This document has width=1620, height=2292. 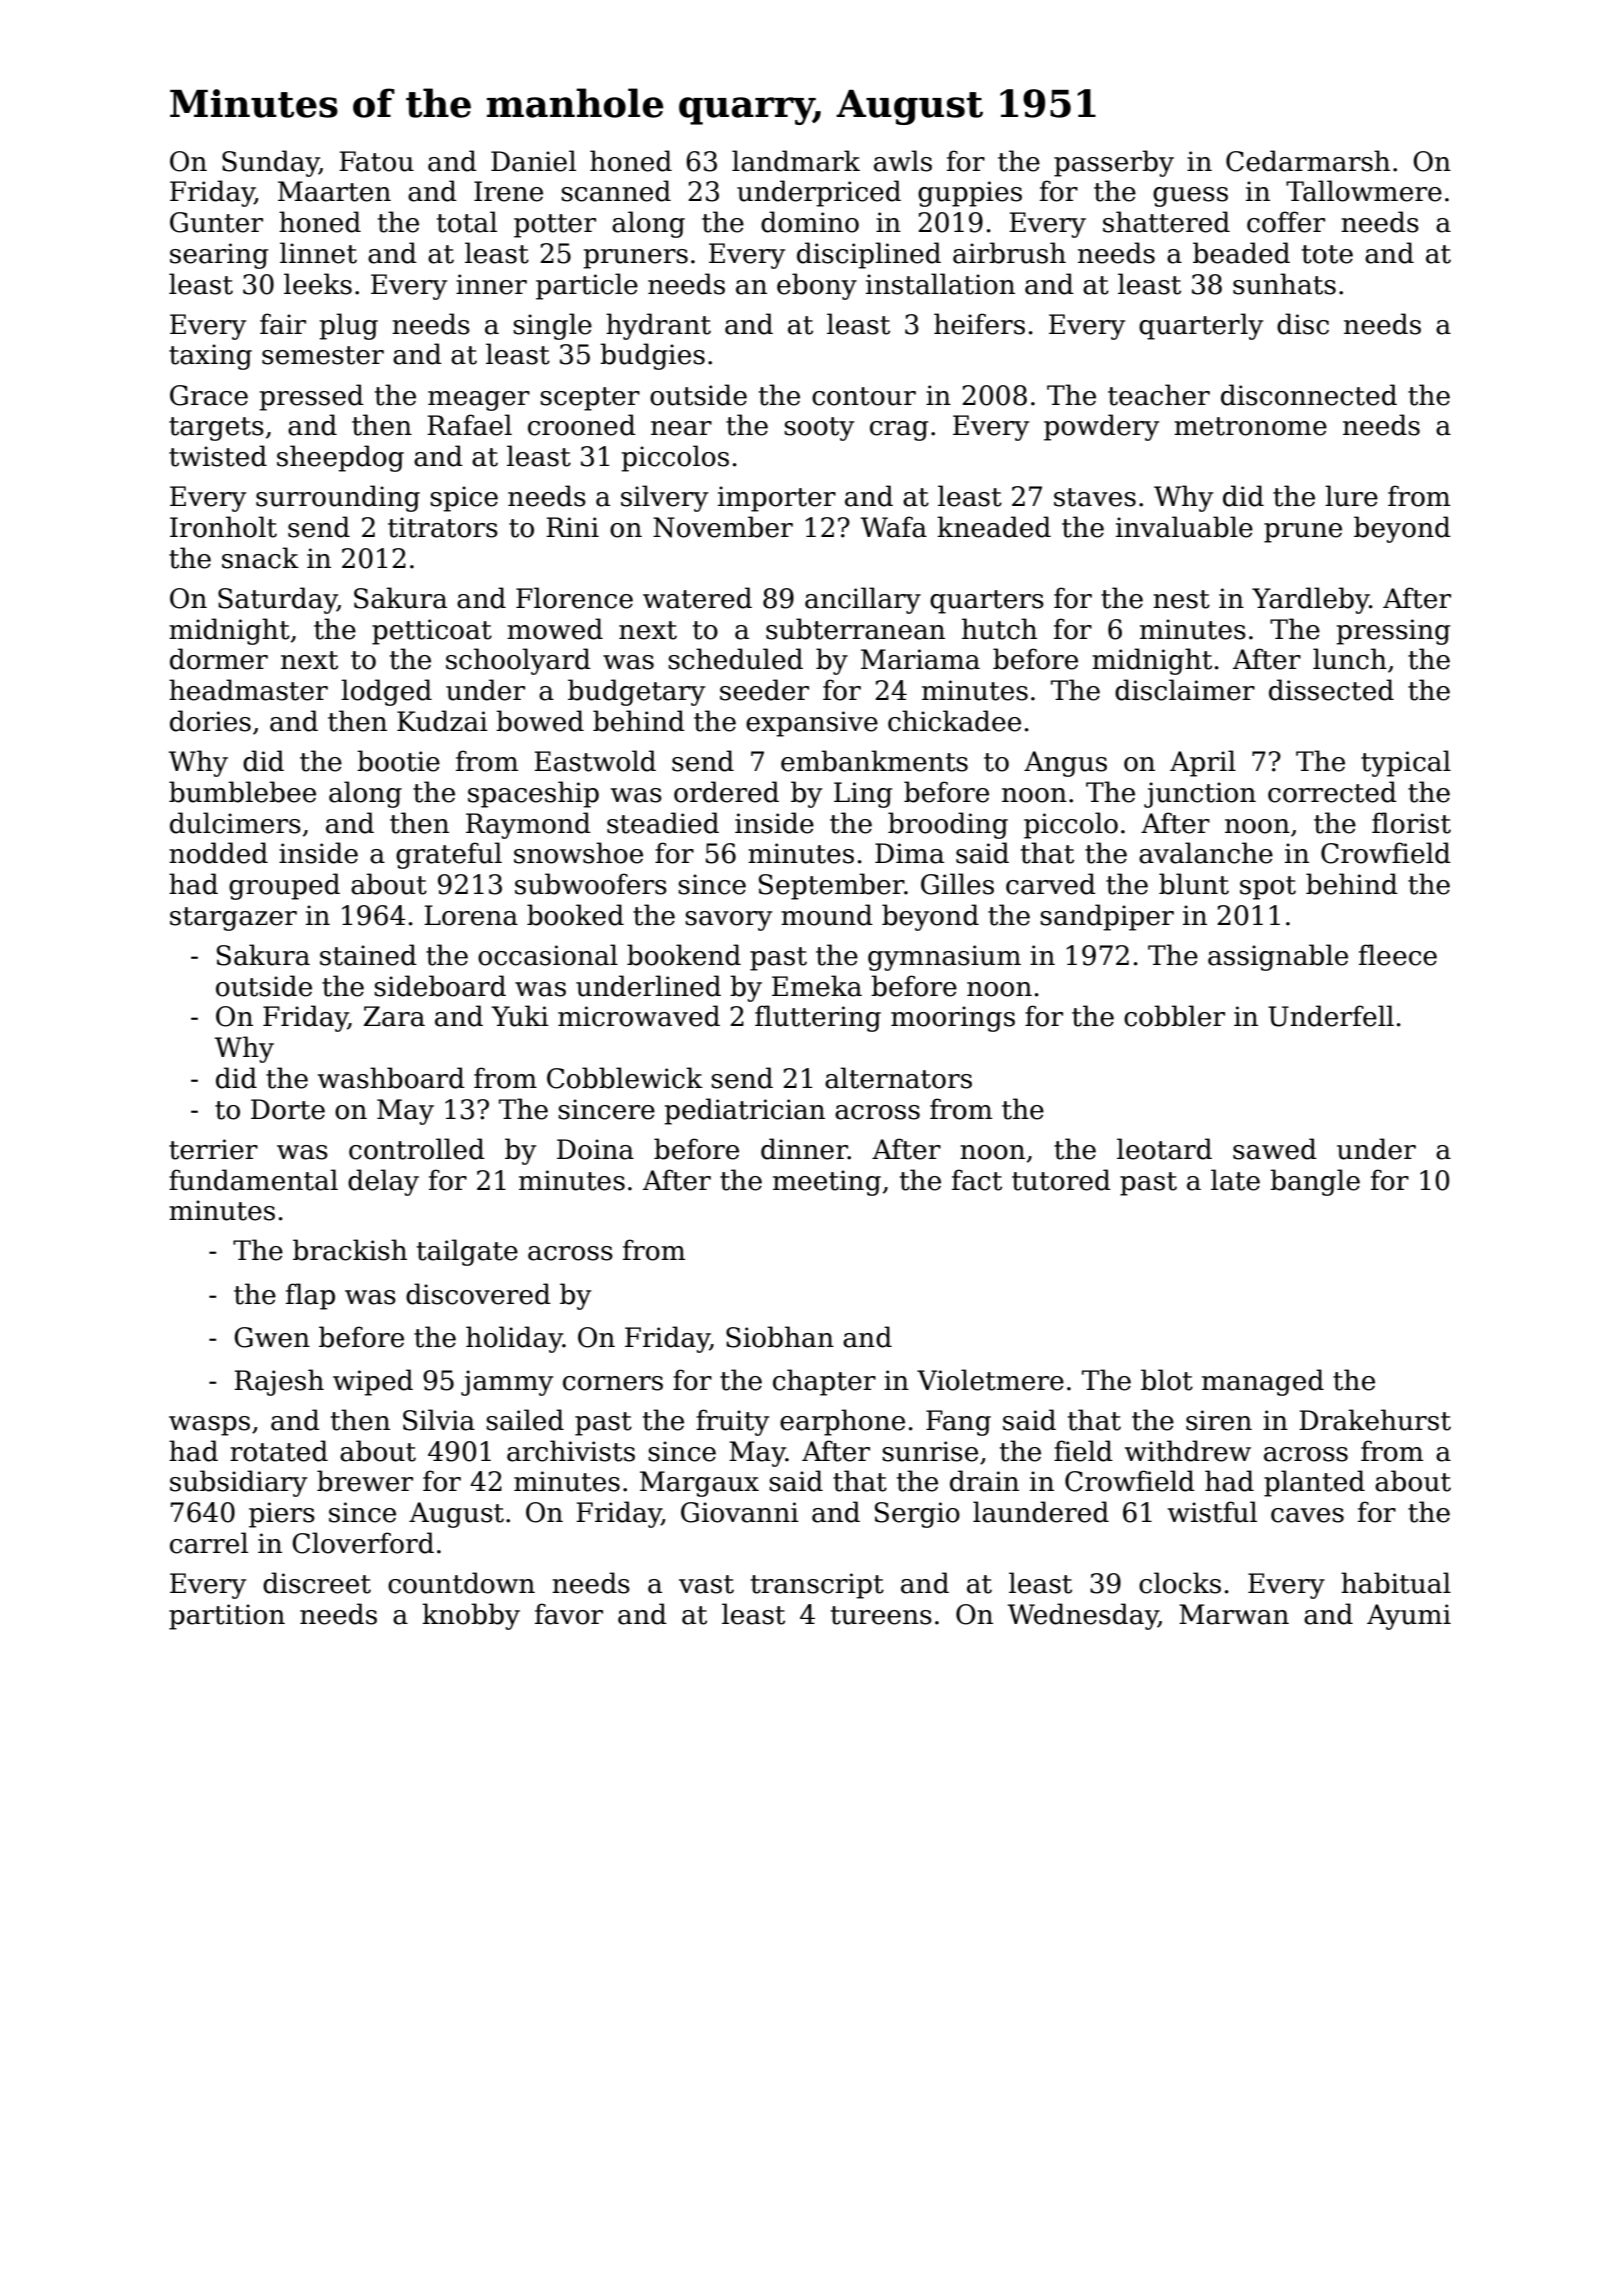 What do you see at coordinates (740, 1512) in the document?
I see `Giovanni` at bounding box center [740, 1512].
